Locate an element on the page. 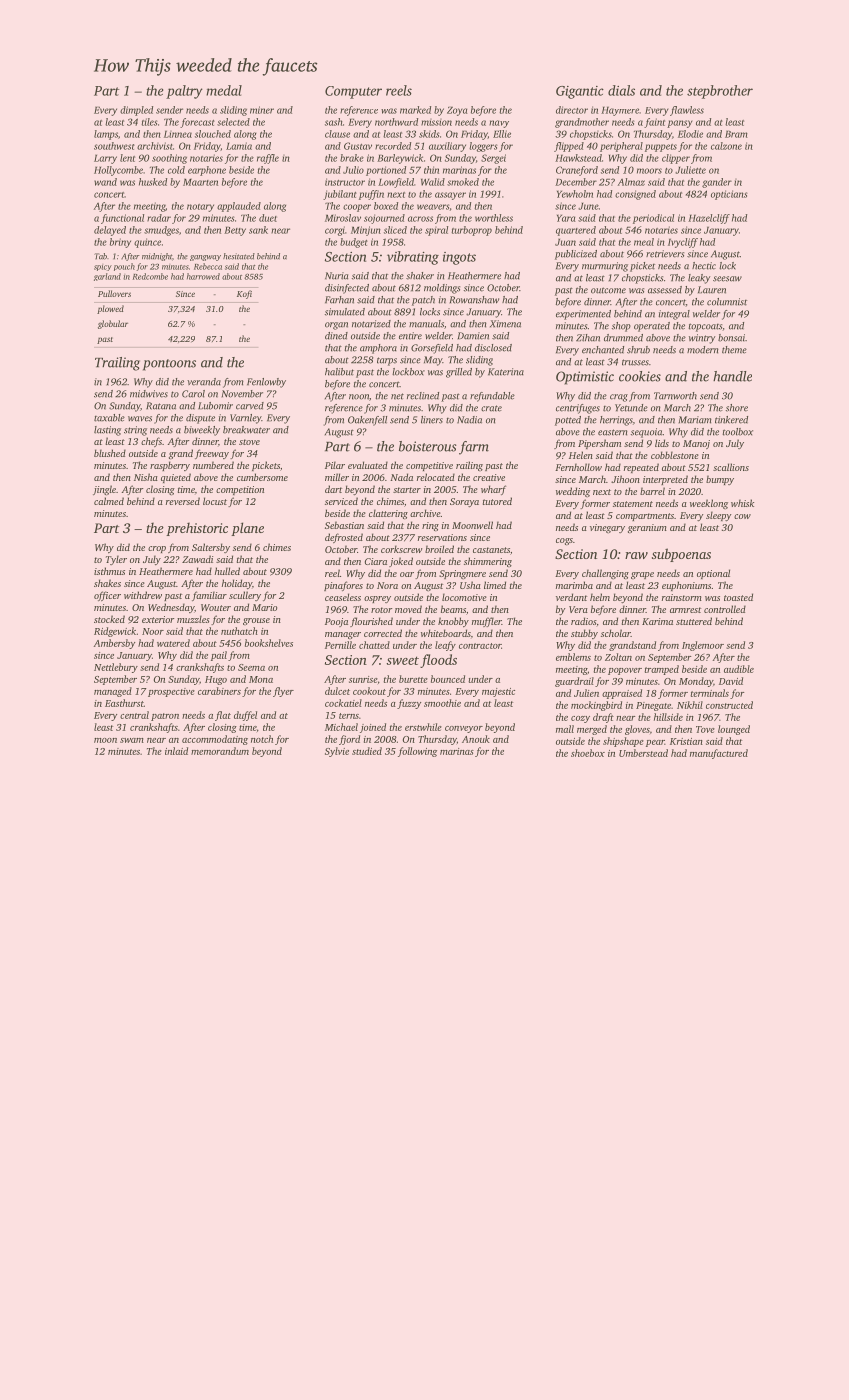  amphora is located at coordinates (378, 349).
